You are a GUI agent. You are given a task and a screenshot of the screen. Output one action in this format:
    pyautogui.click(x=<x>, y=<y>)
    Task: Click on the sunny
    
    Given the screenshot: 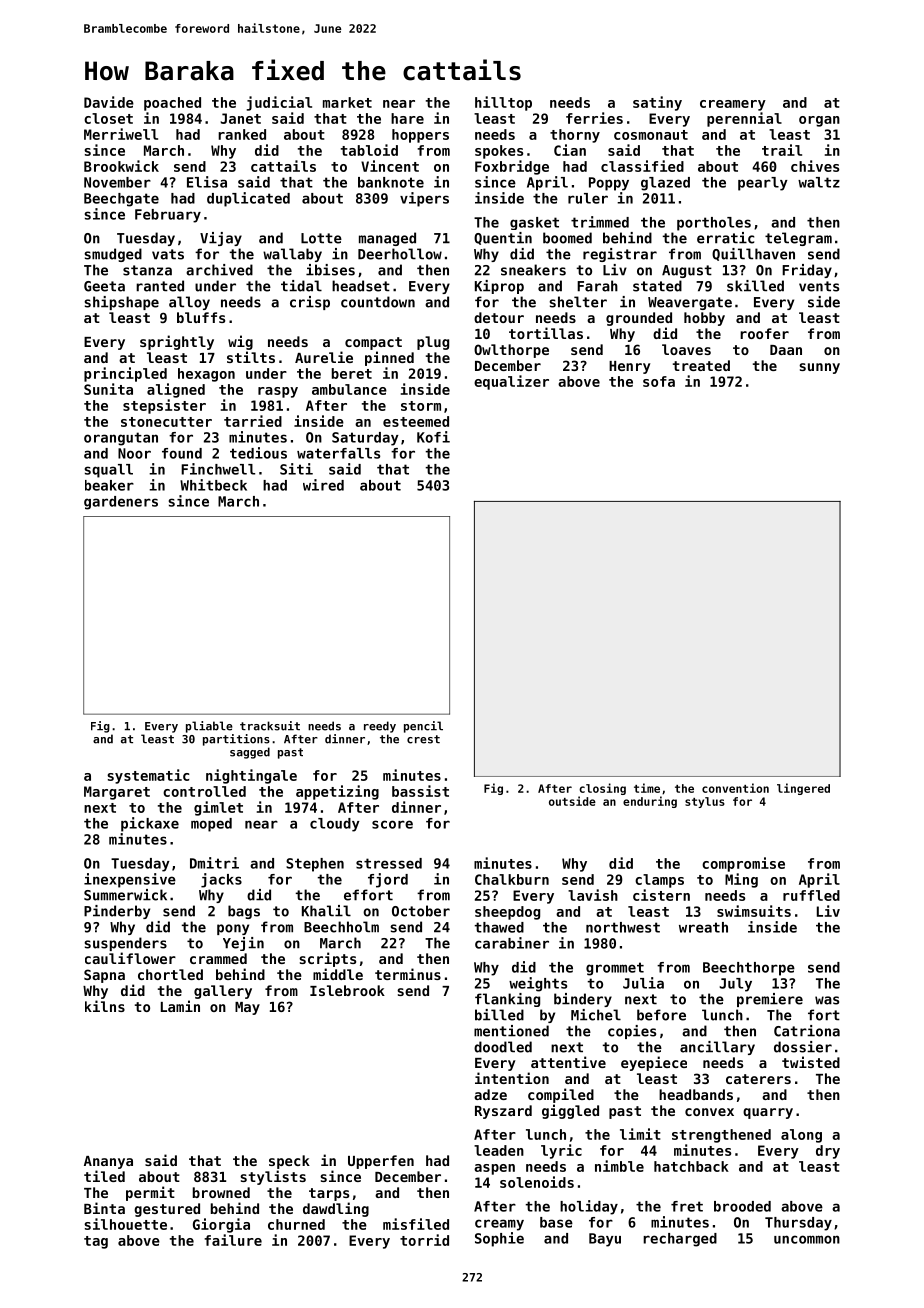 What is the action you would take?
    pyautogui.click(x=819, y=368)
